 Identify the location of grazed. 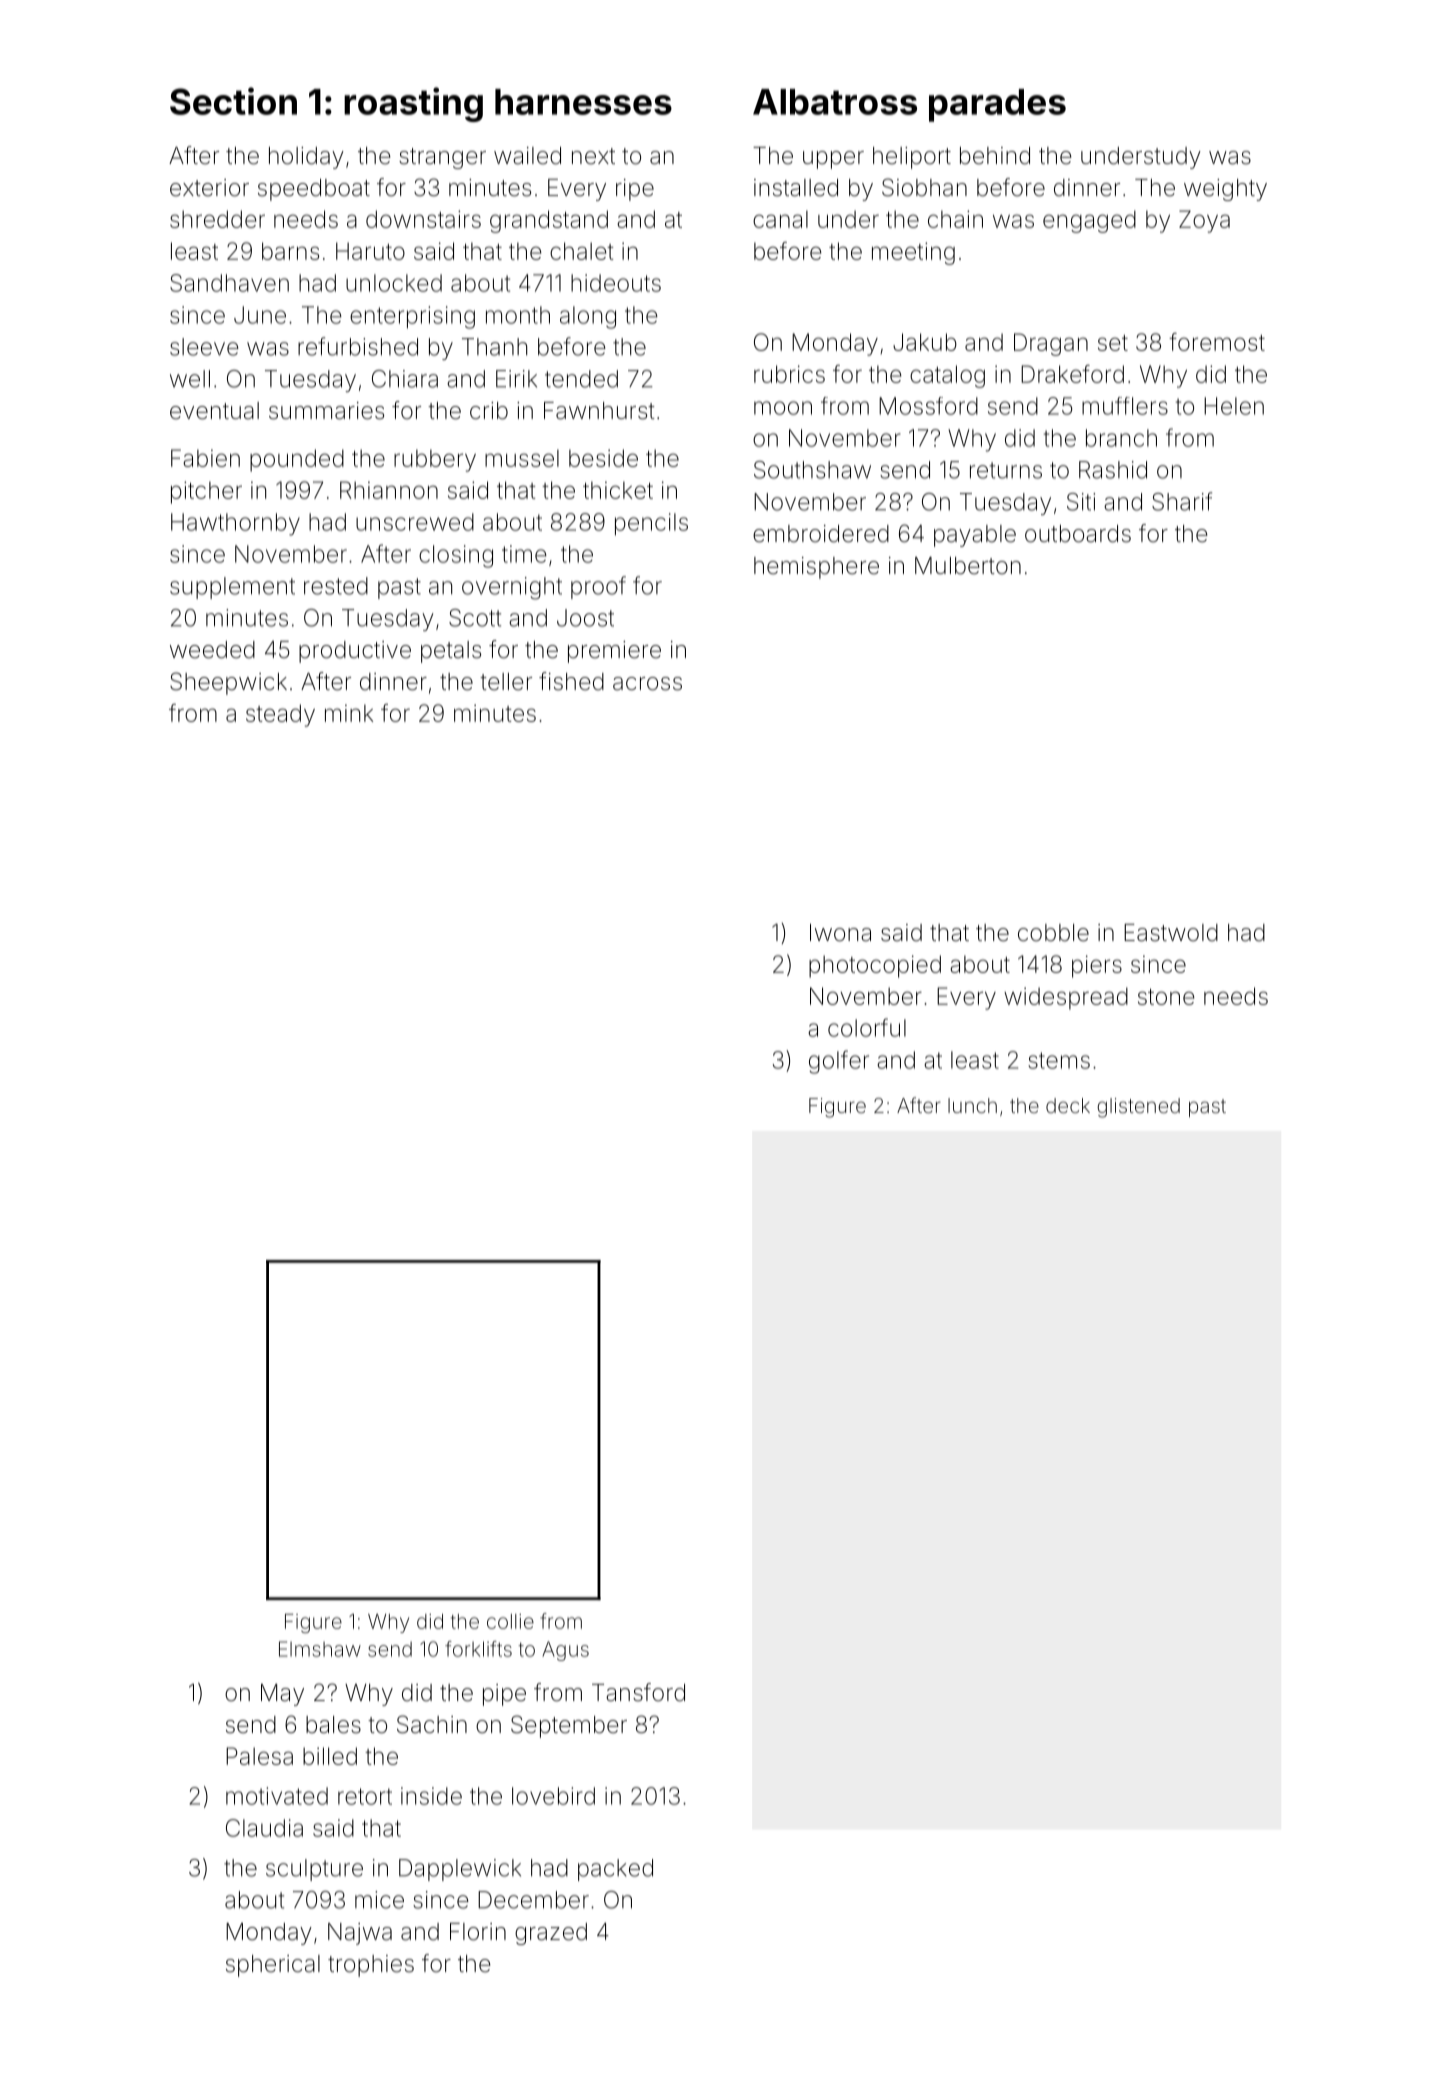
(551, 1934).
